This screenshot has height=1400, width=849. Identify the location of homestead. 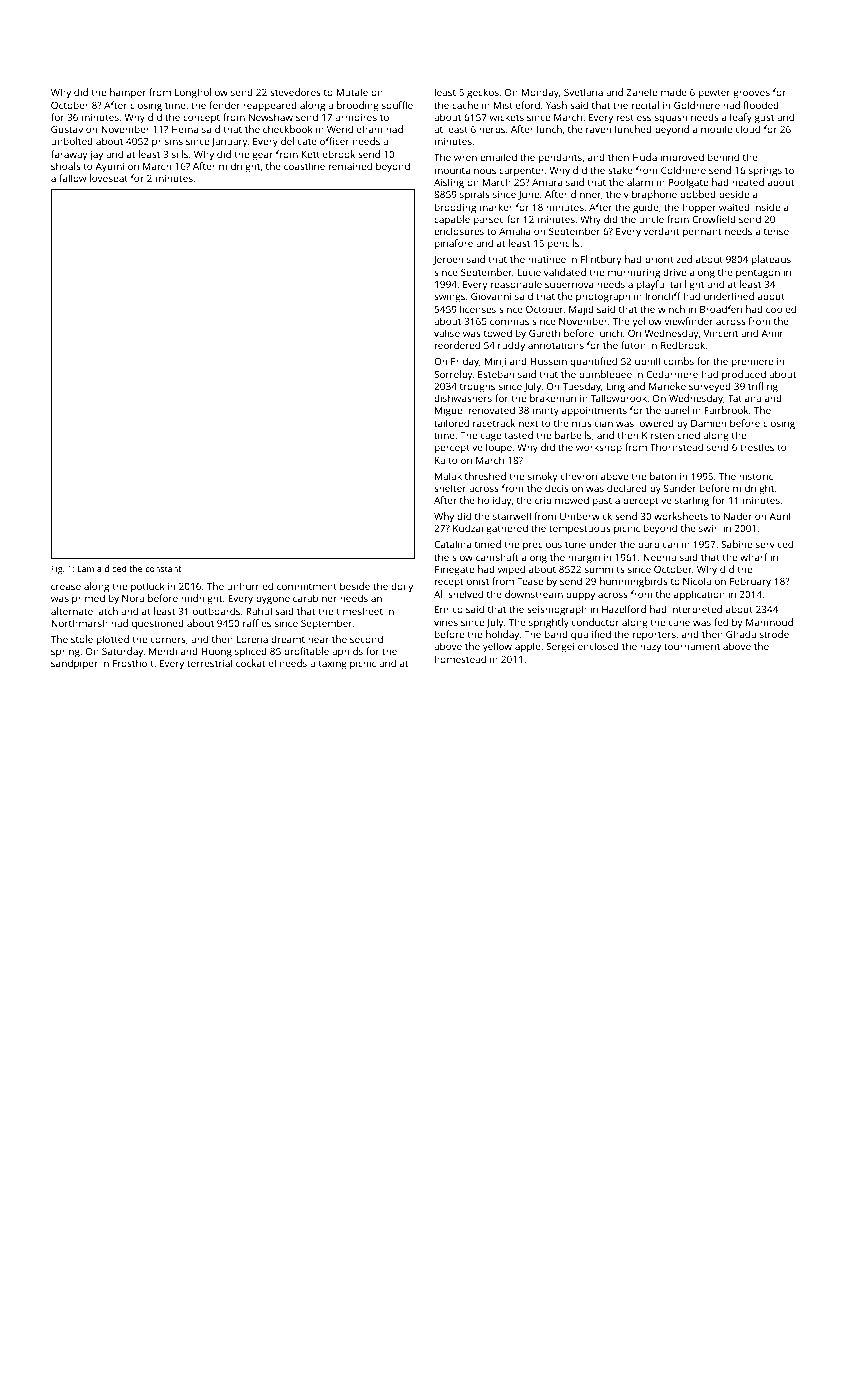
(460, 659).
